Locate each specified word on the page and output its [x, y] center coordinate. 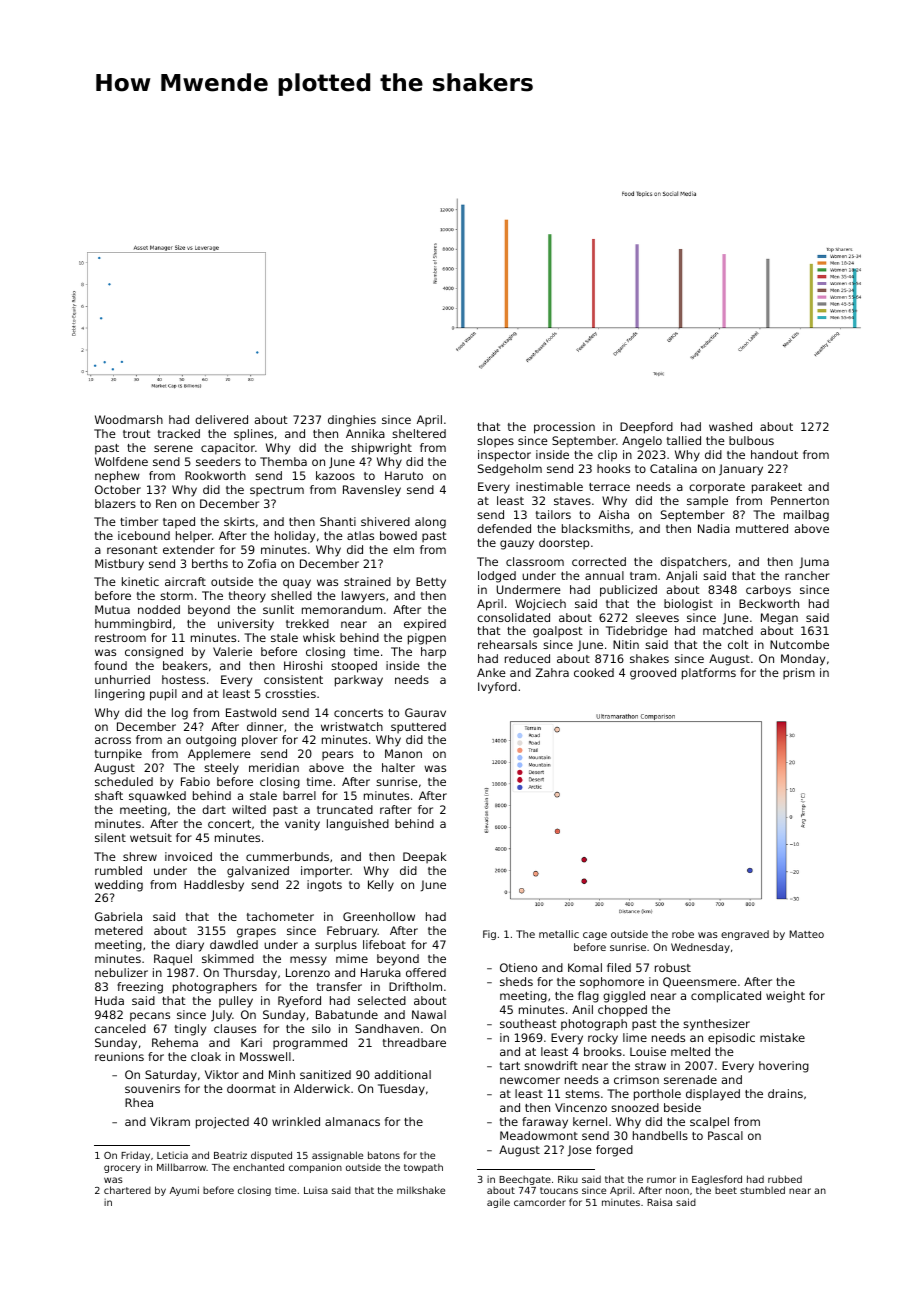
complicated [726, 997]
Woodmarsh [129, 419]
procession [564, 428]
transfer [339, 986]
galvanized [258, 872]
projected [222, 1123]
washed [730, 426]
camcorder [540, 1202]
